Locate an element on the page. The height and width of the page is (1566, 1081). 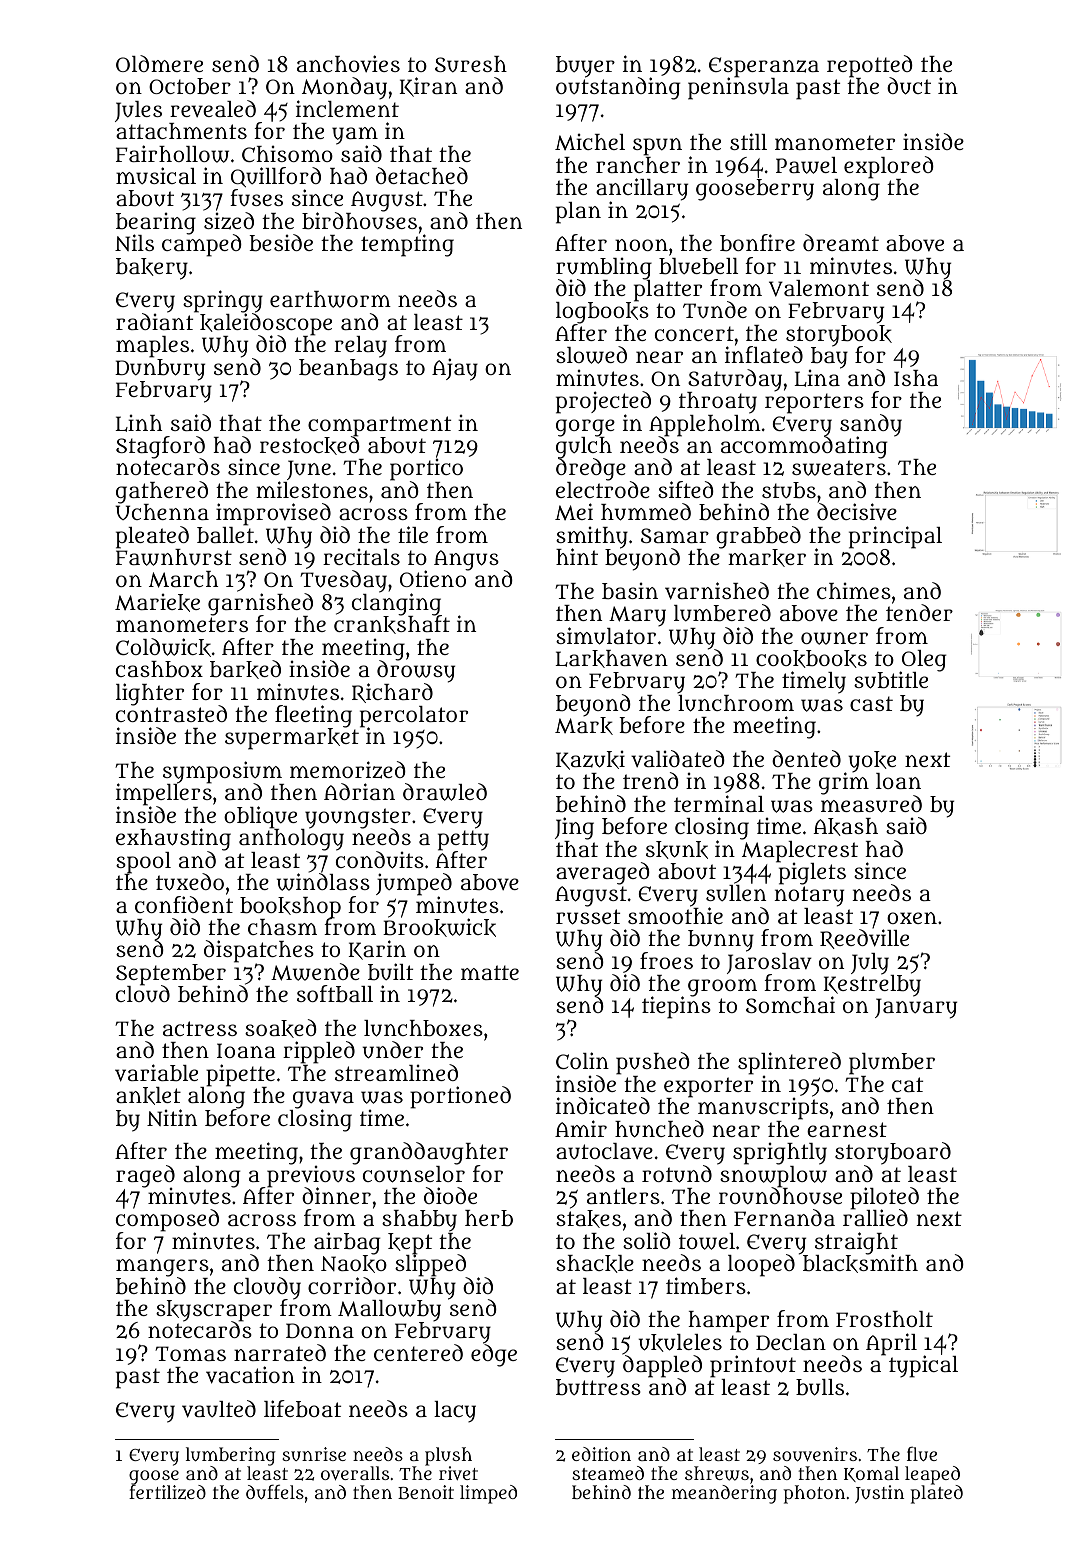
Pawel is located at coordinates (806, 165).
